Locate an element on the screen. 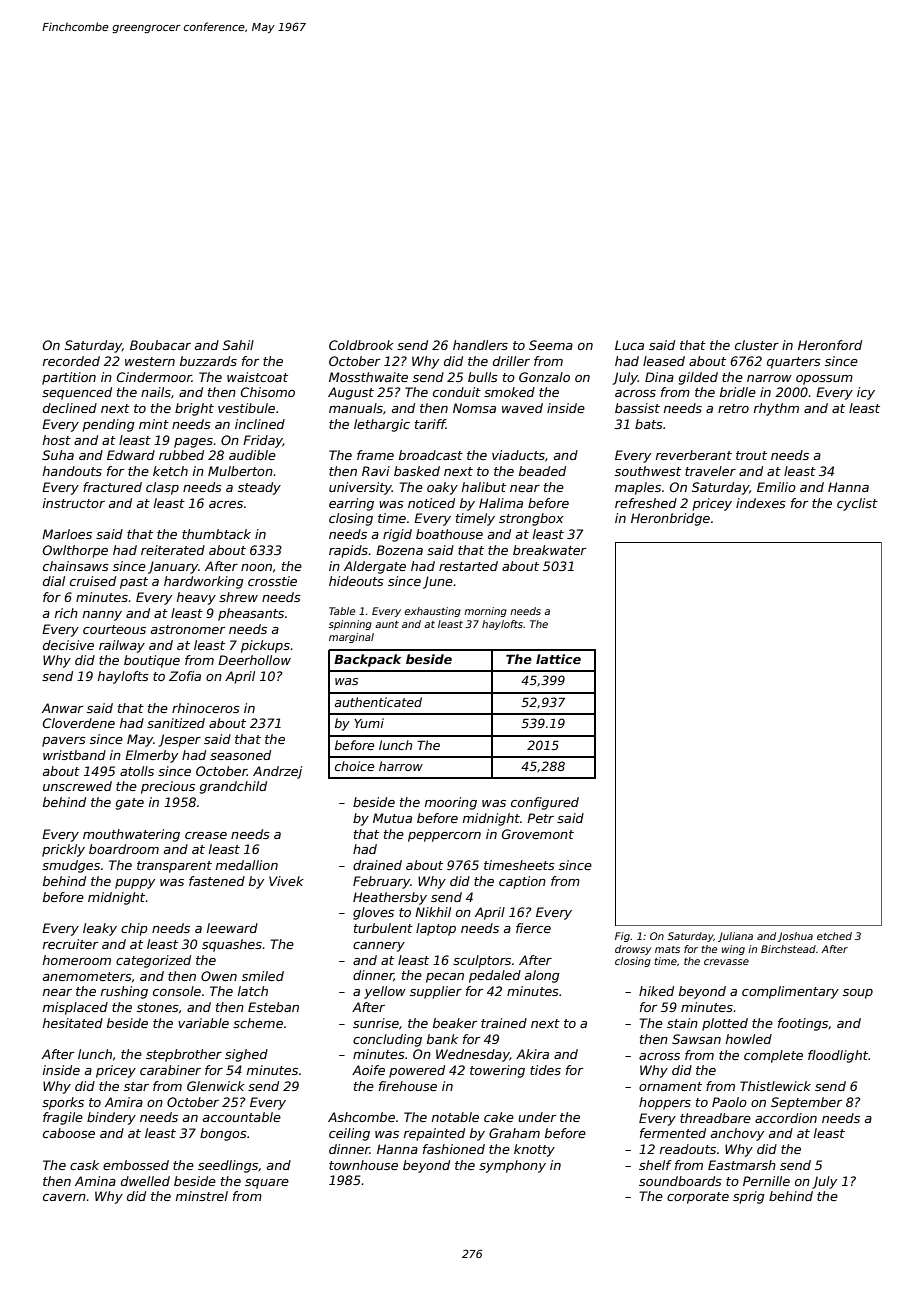 The width and height of the screenshot is (924, 1308). homeroom is located at coordinates (77, 960).
